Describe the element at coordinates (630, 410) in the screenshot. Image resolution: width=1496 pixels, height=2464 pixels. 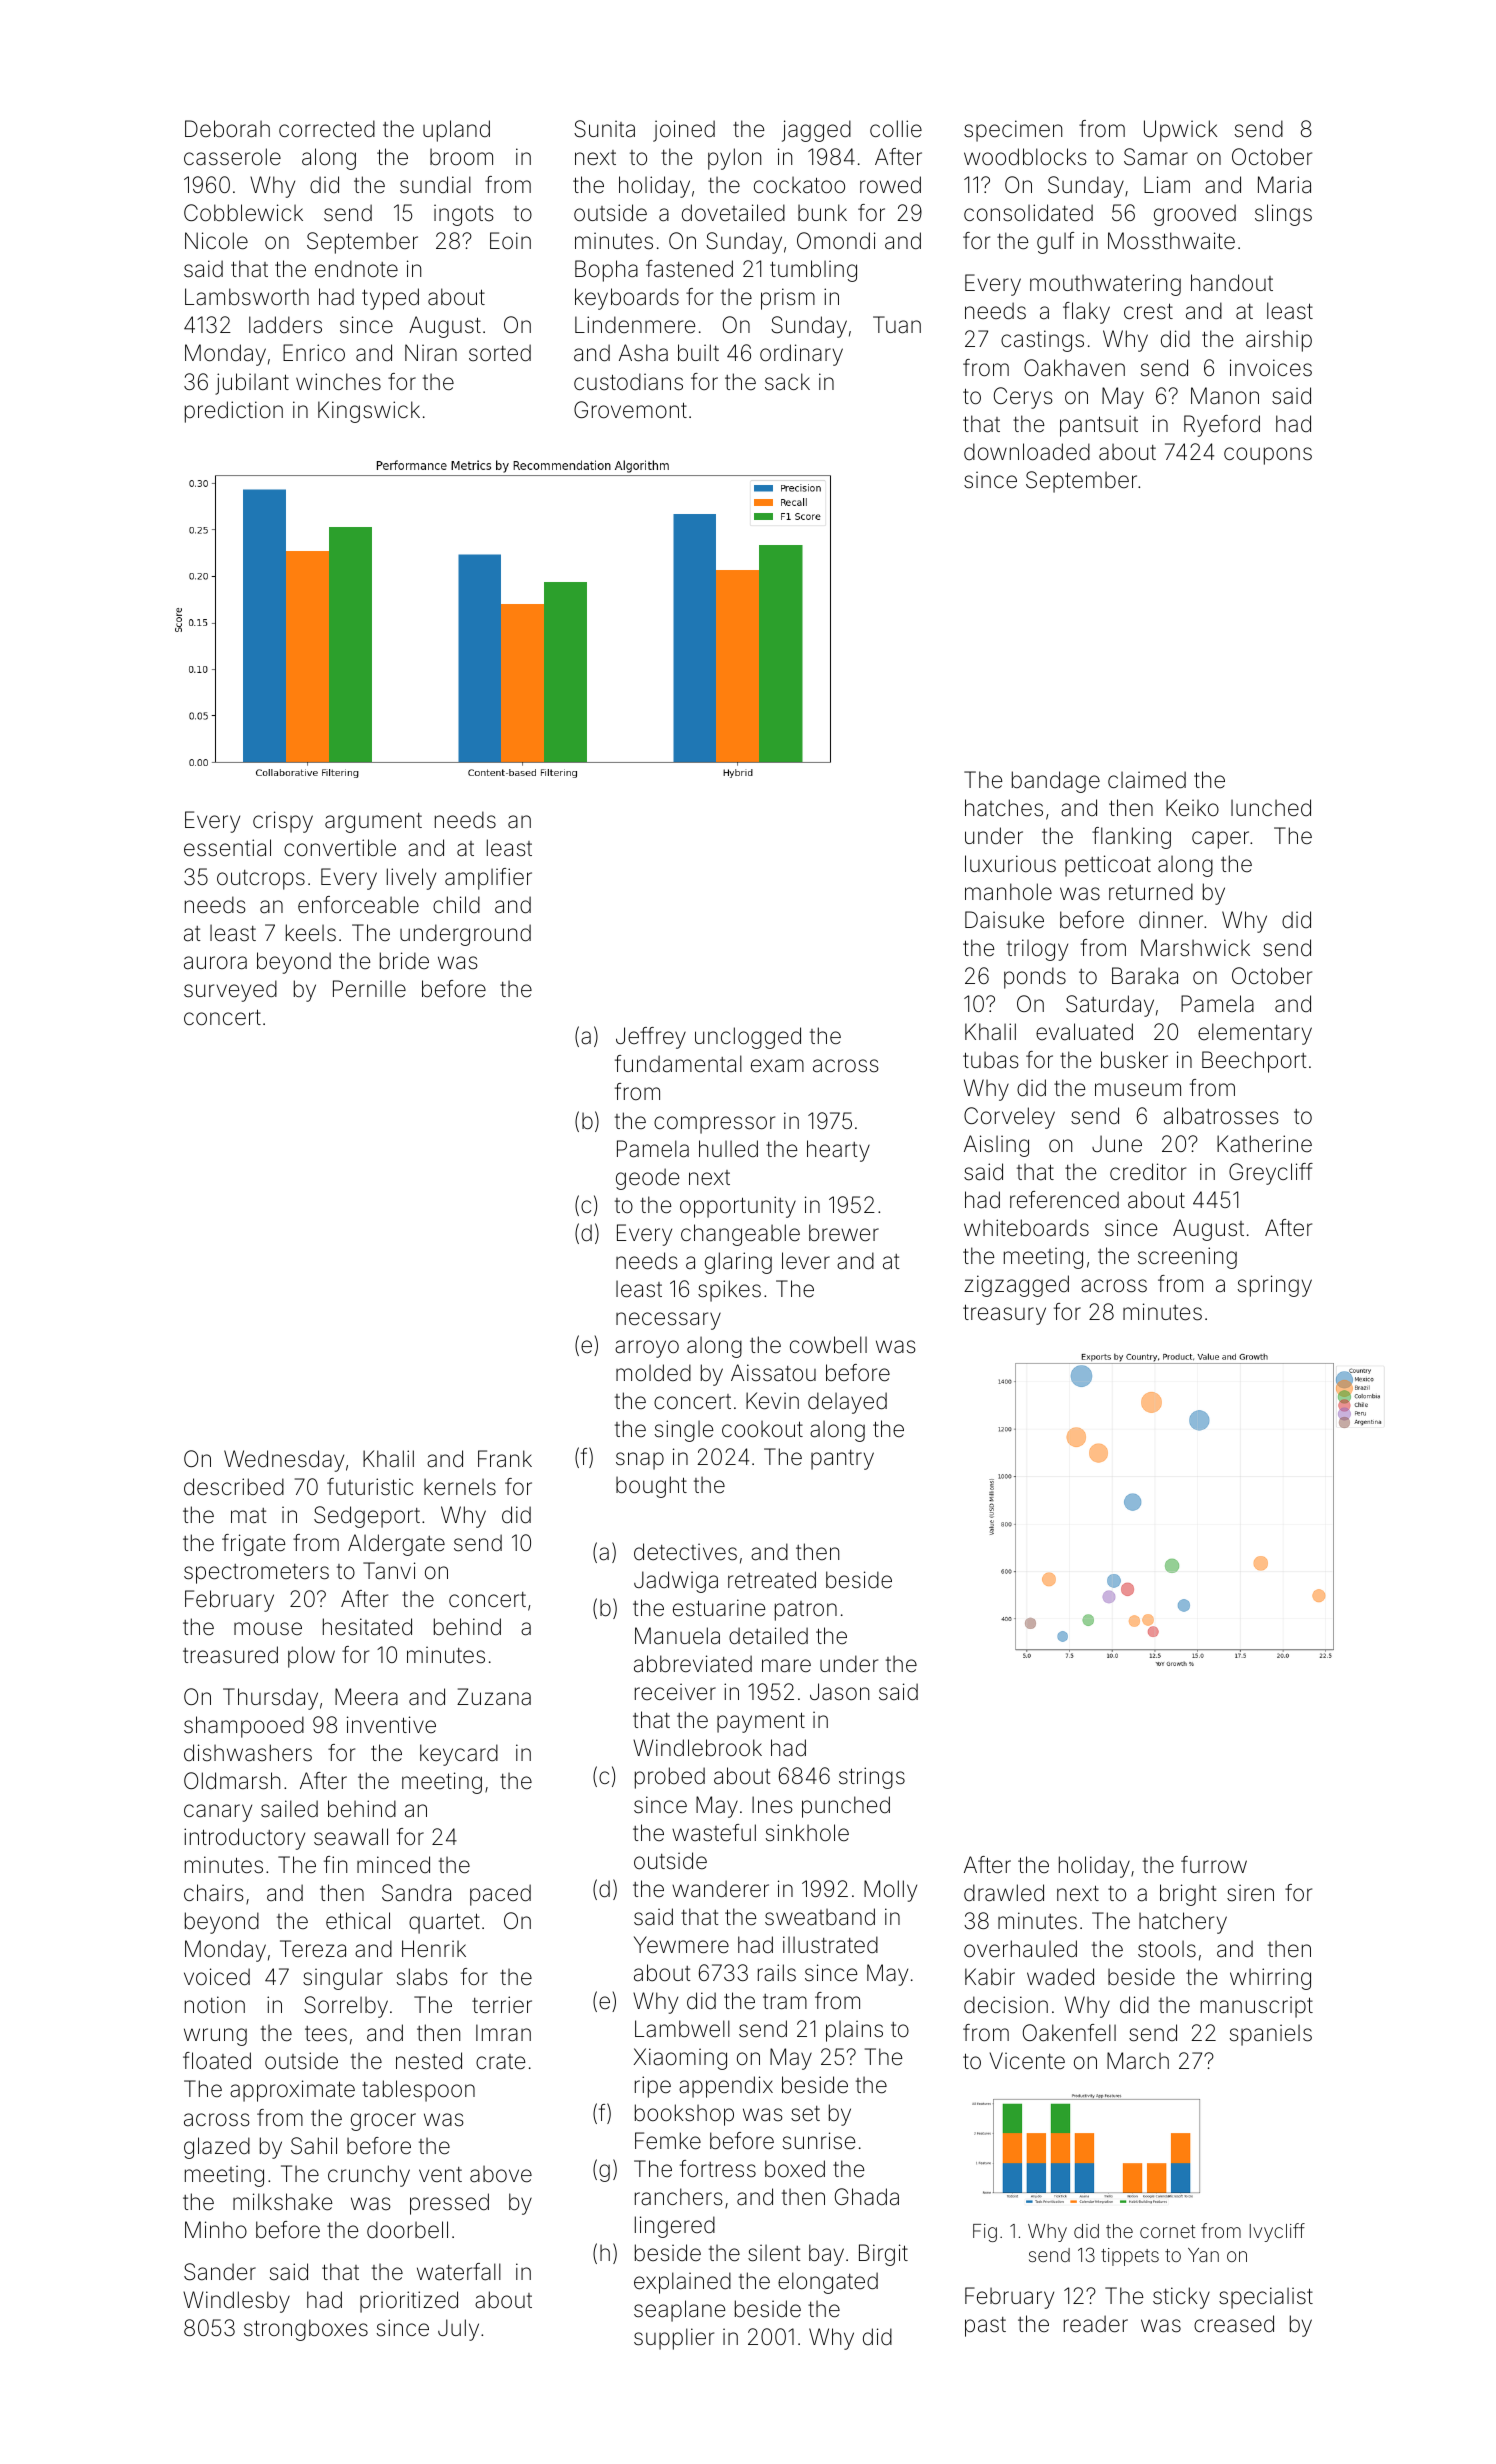
I see `Grovemont` at that location.
